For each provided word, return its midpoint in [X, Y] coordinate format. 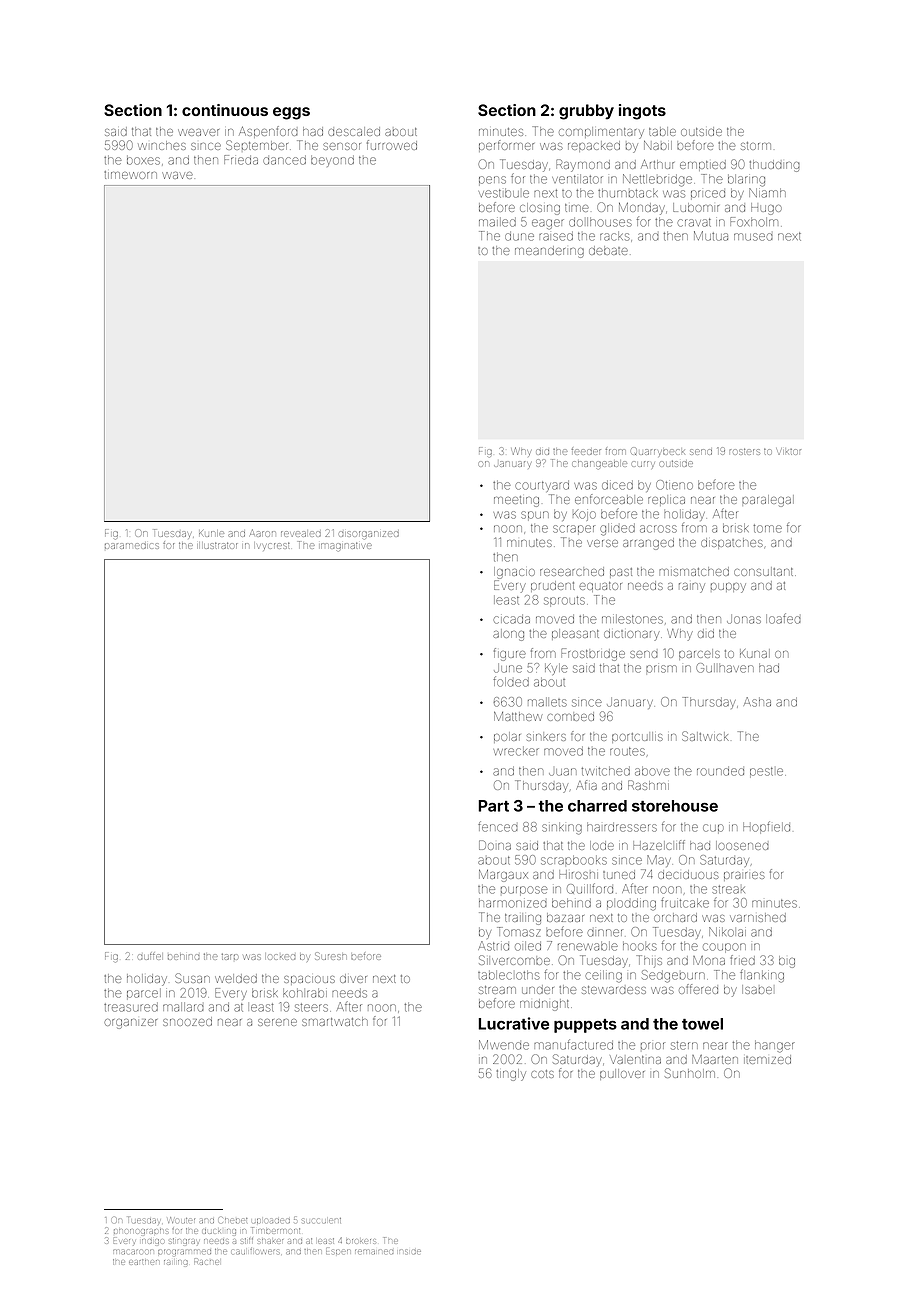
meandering [549, 252]
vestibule [504, 193]
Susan [192, 978]
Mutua [711, 236]
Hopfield [766, 827]
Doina [495, 845]
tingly [511, 1075]
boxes [143, 160]
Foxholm [754, 222]
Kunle [211, 533]
